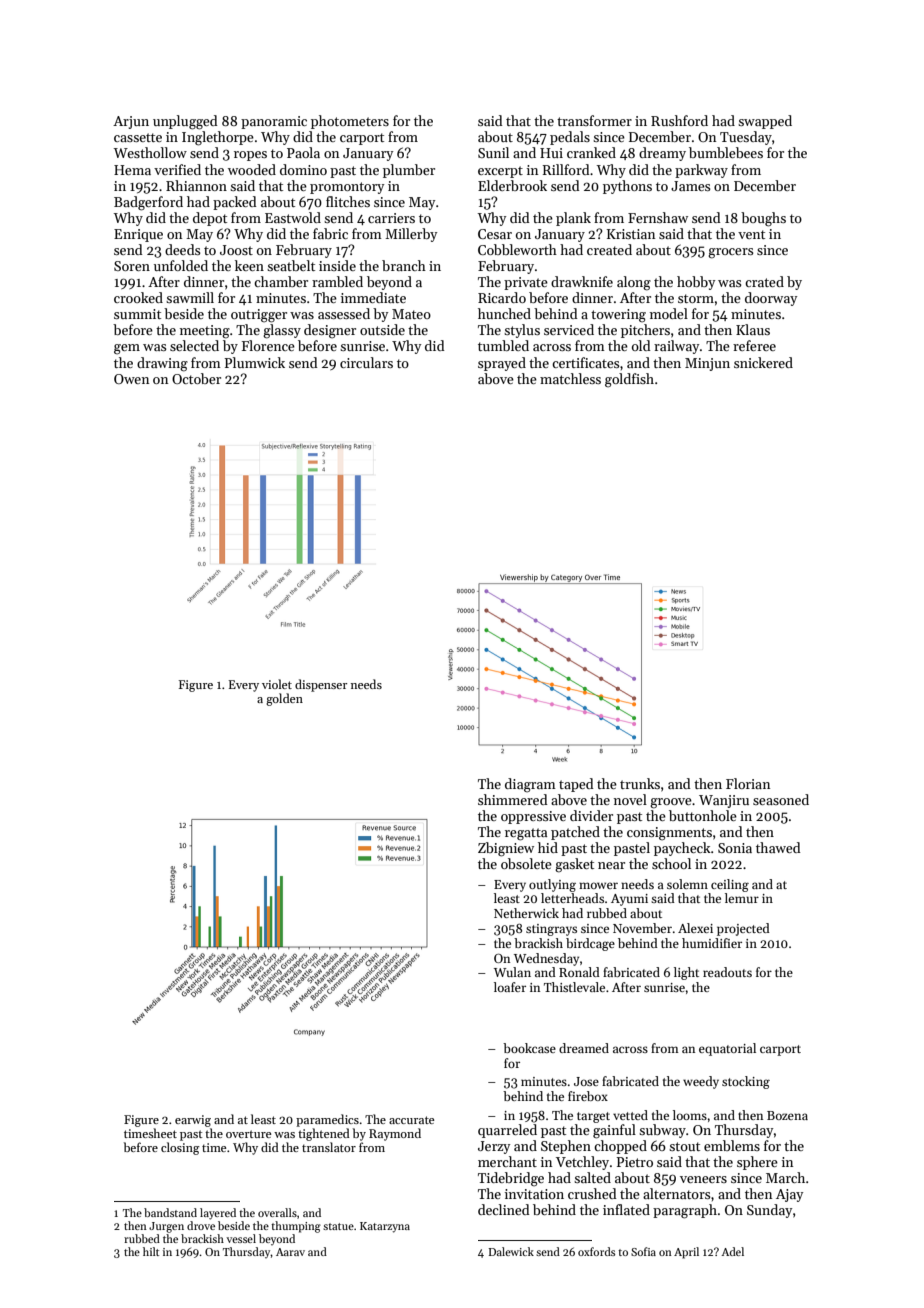 The height and width of the document is (1308, 924). I want to click on swapped, so click(765, 122).
